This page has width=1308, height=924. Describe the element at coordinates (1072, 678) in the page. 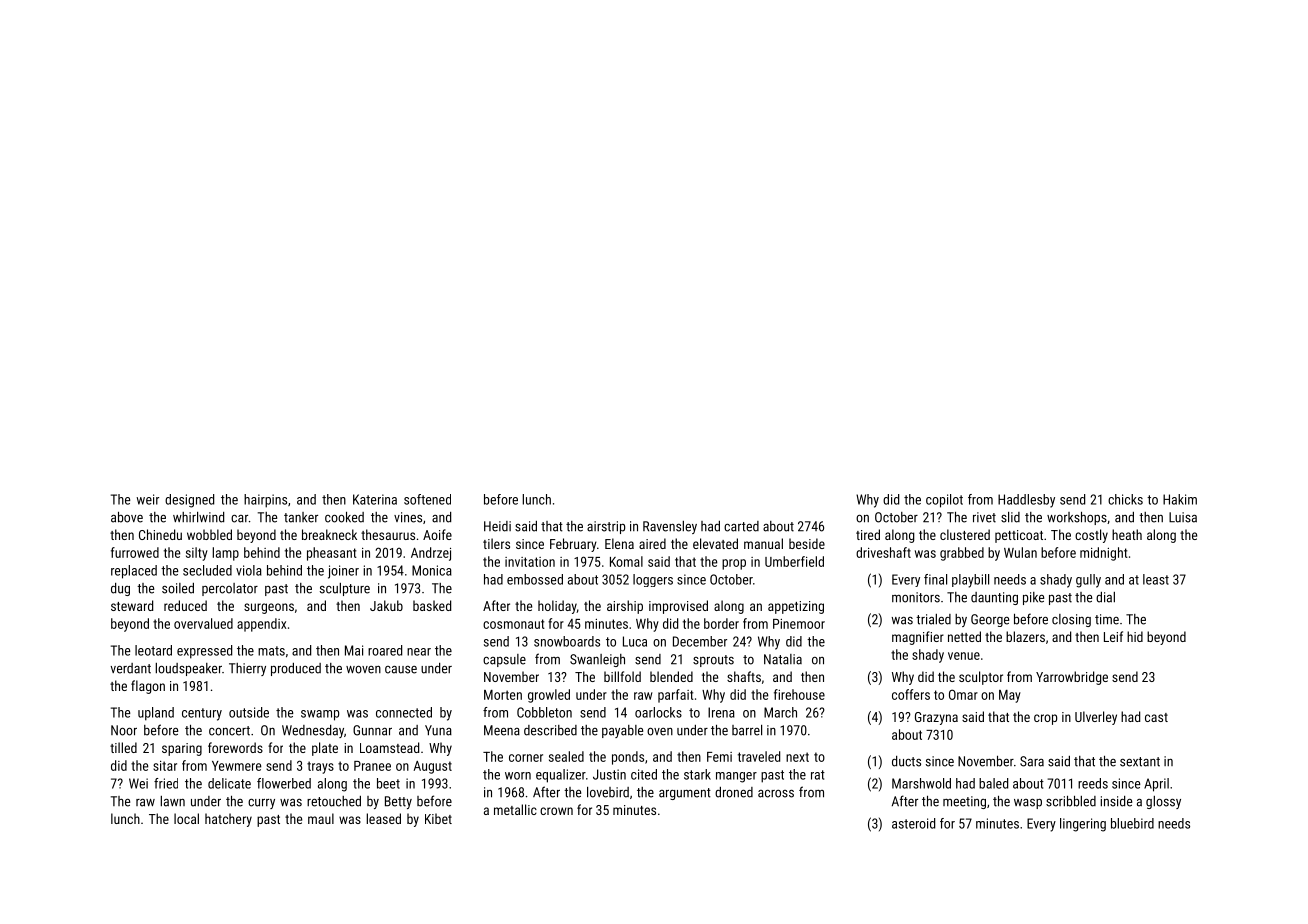

I see `Yarrowbridge` at that location.
